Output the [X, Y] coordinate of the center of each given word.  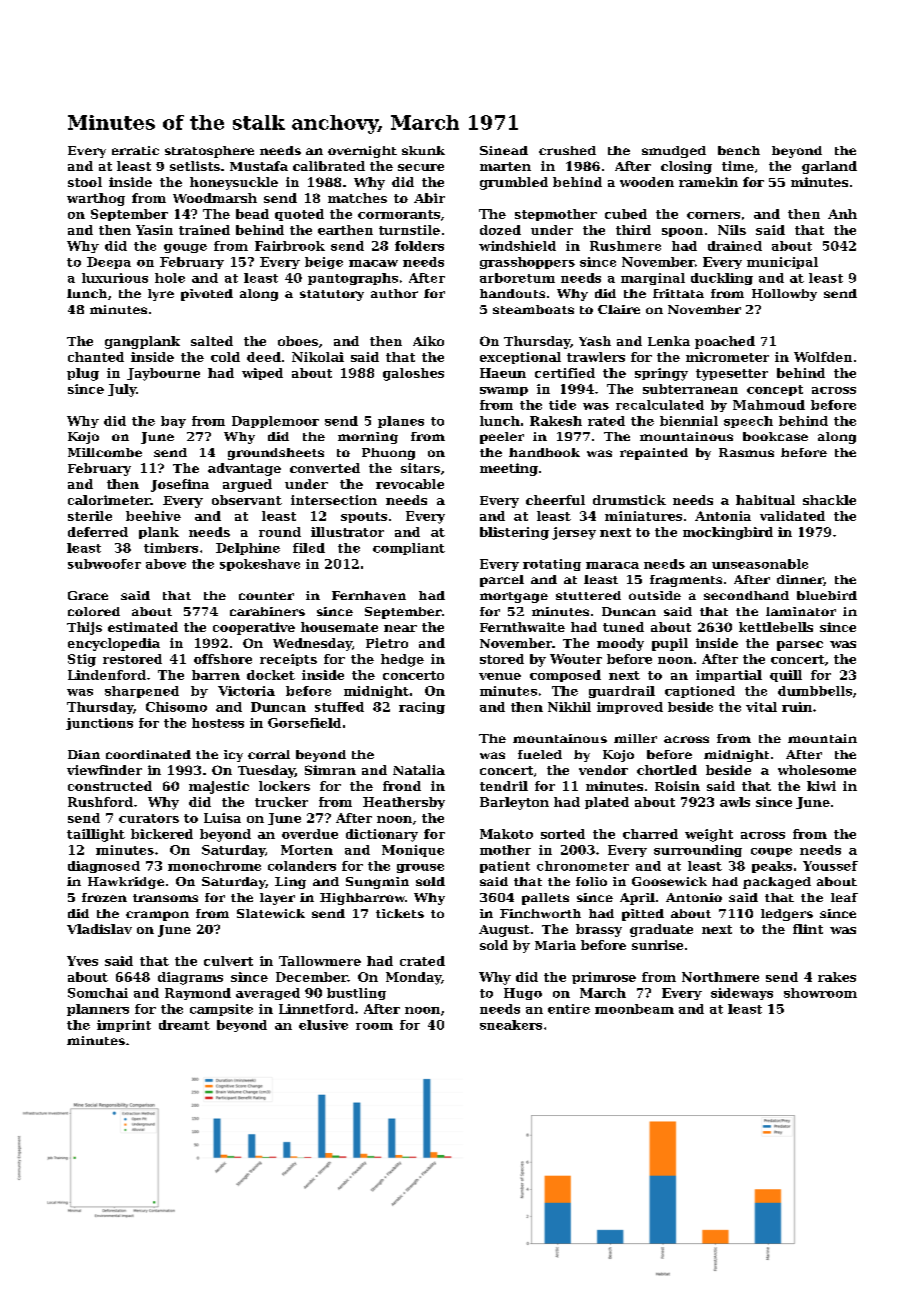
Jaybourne [163, 374]
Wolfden [823, 357]
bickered [162, 834]
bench [739, 150]
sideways [742, 994]
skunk [423, 150]
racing [422, 708]
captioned [700, 692]
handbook [544, 452]
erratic [135, 150]
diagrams [190, 978]
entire [569, 1009]
